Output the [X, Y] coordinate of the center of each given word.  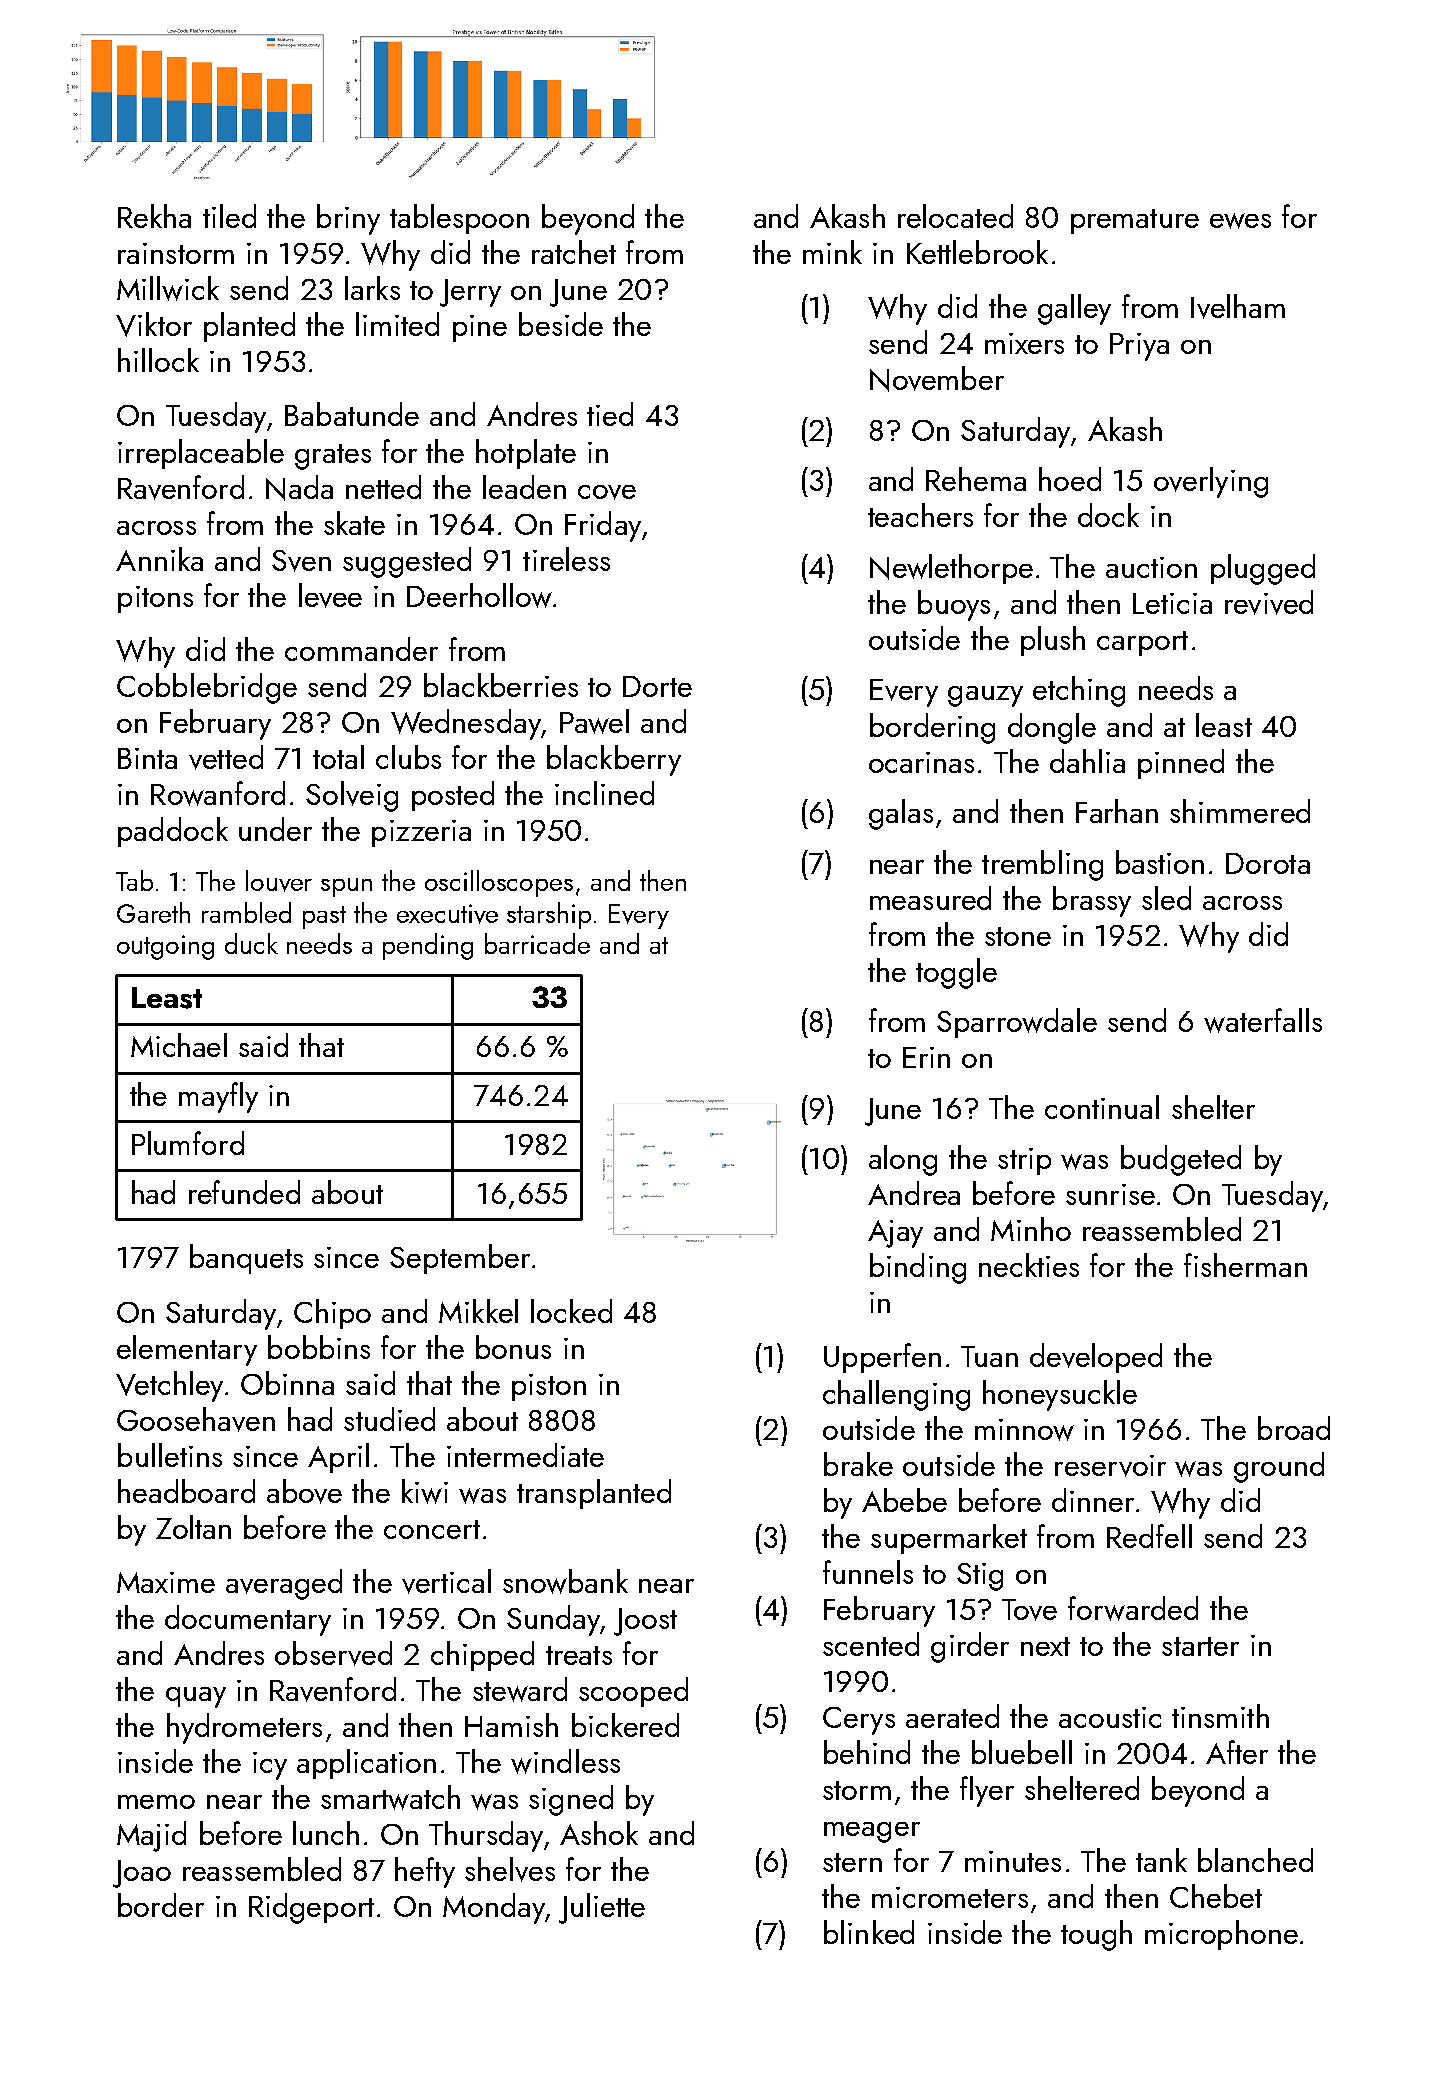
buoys [954, 605]
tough [1096, 1935]
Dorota [1268, 863]
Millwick [168, 288]
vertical [446, 1581]
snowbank [565, 1581]
